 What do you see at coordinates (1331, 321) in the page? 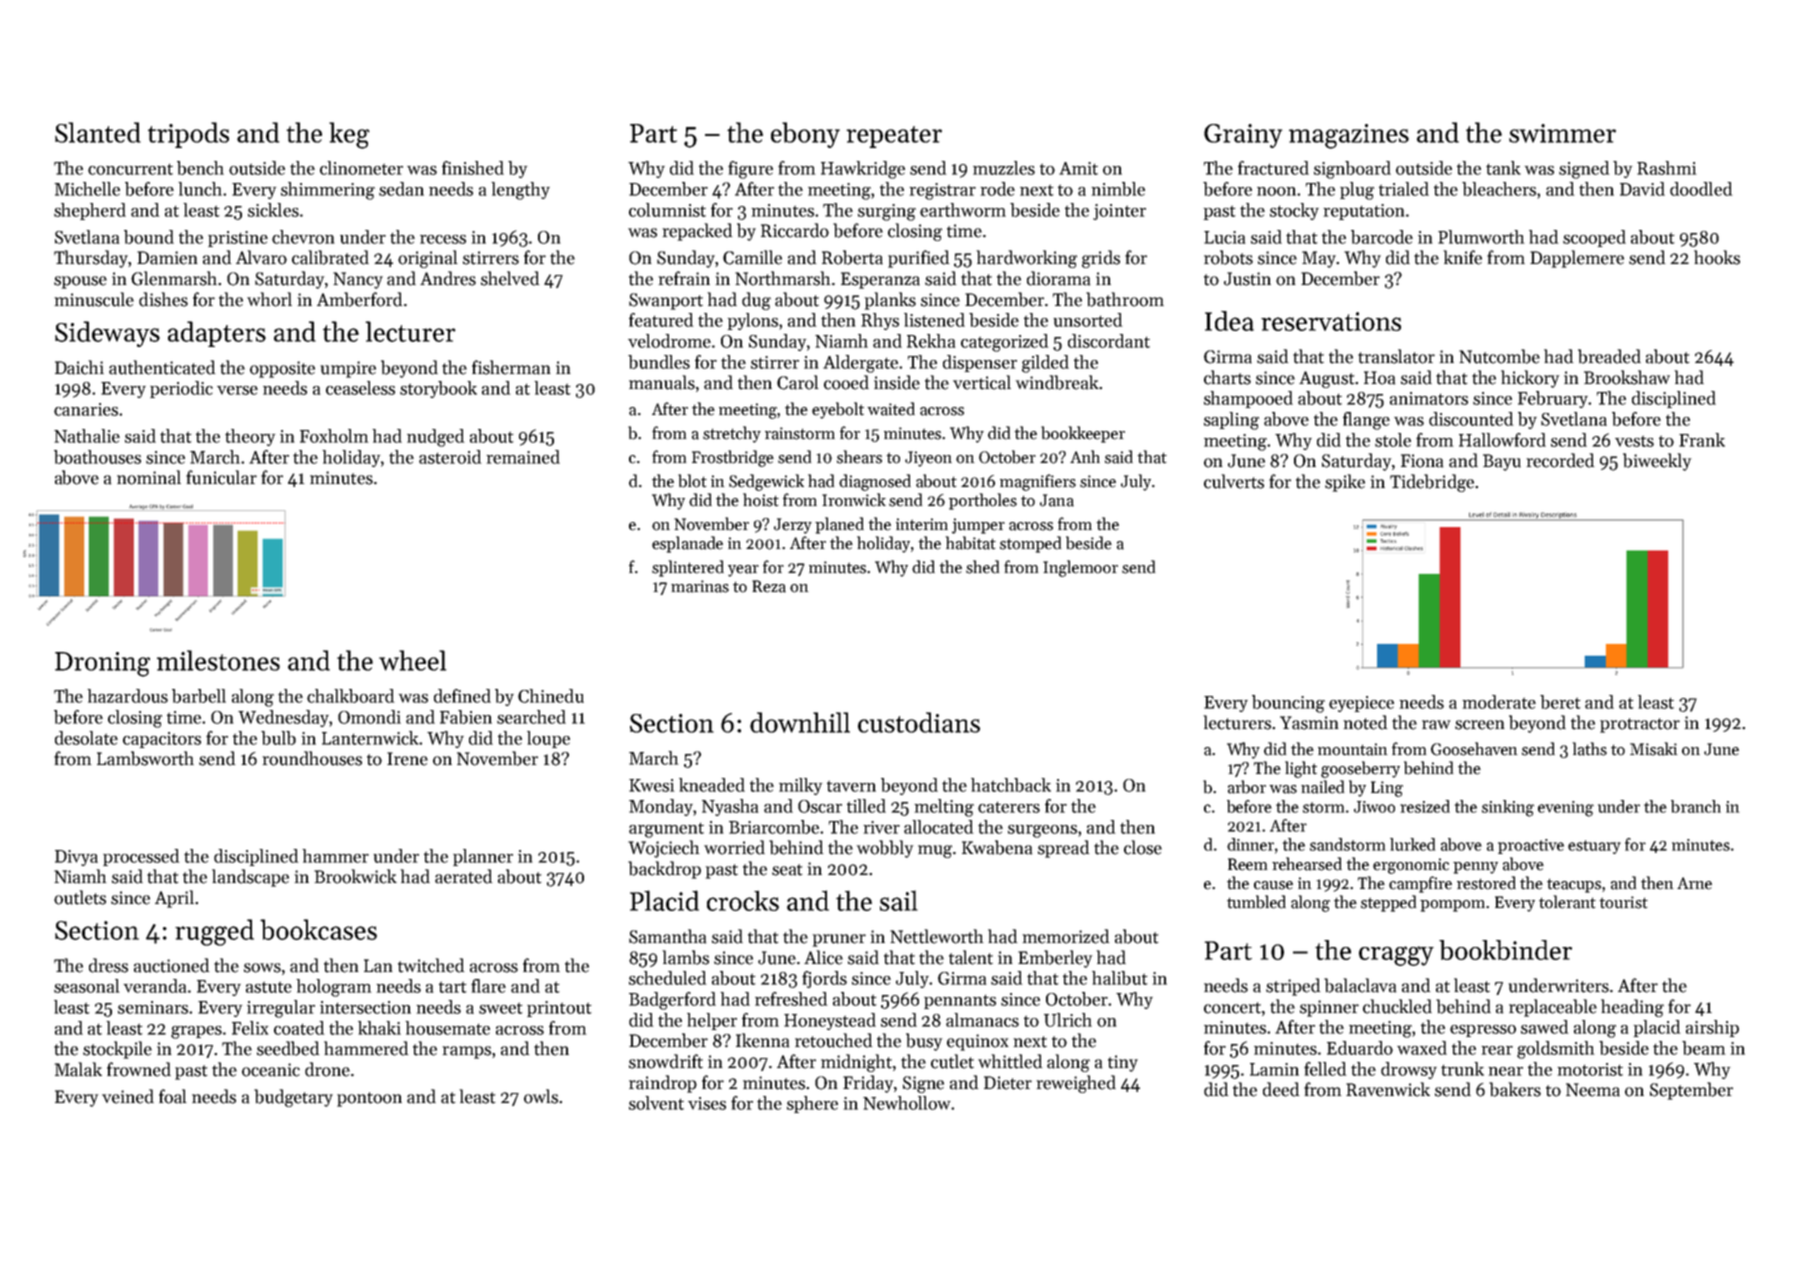
I see `reservations` at bounding box center [1331, 321].
